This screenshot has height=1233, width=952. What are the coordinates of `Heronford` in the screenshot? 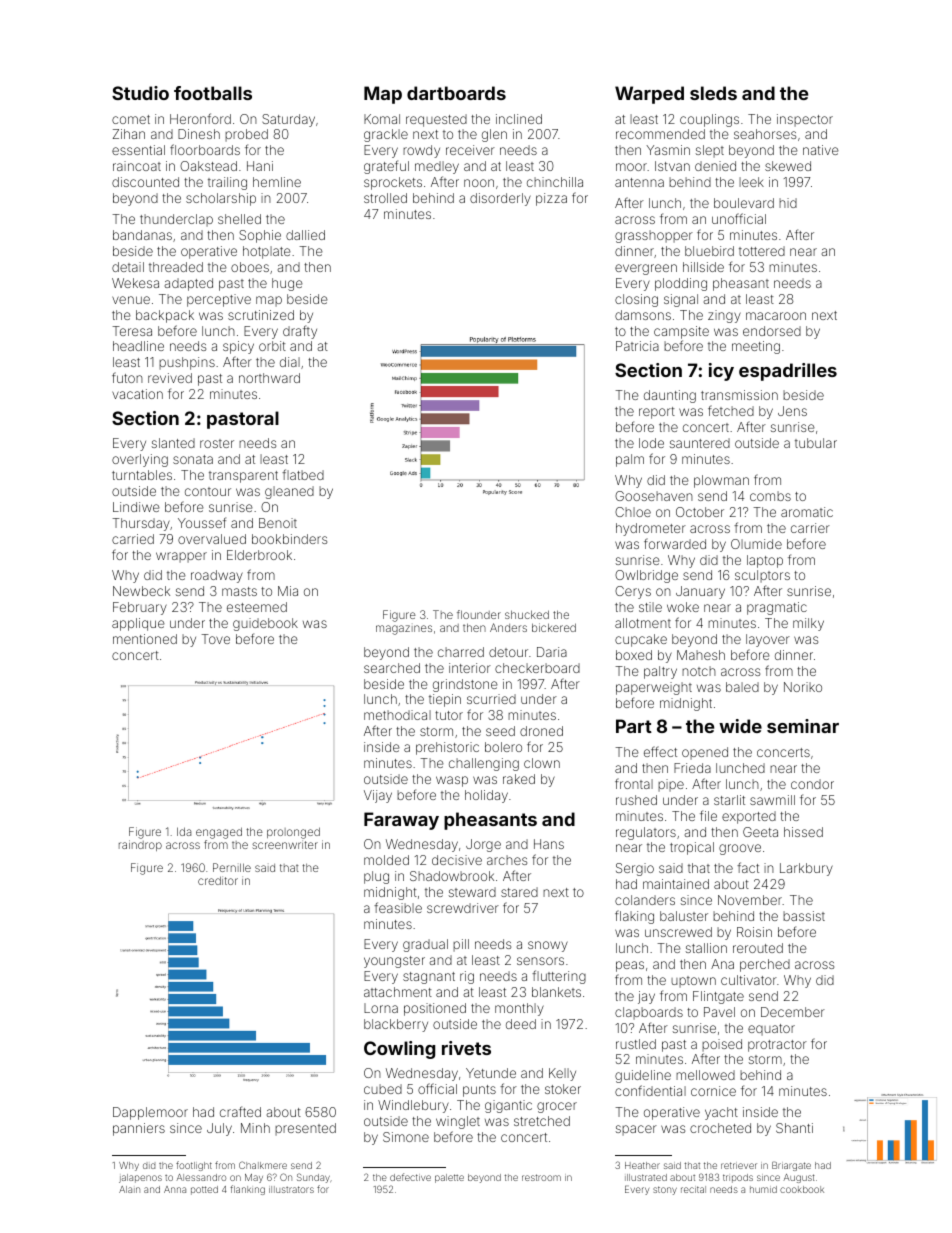 It's located at (200, 118).
